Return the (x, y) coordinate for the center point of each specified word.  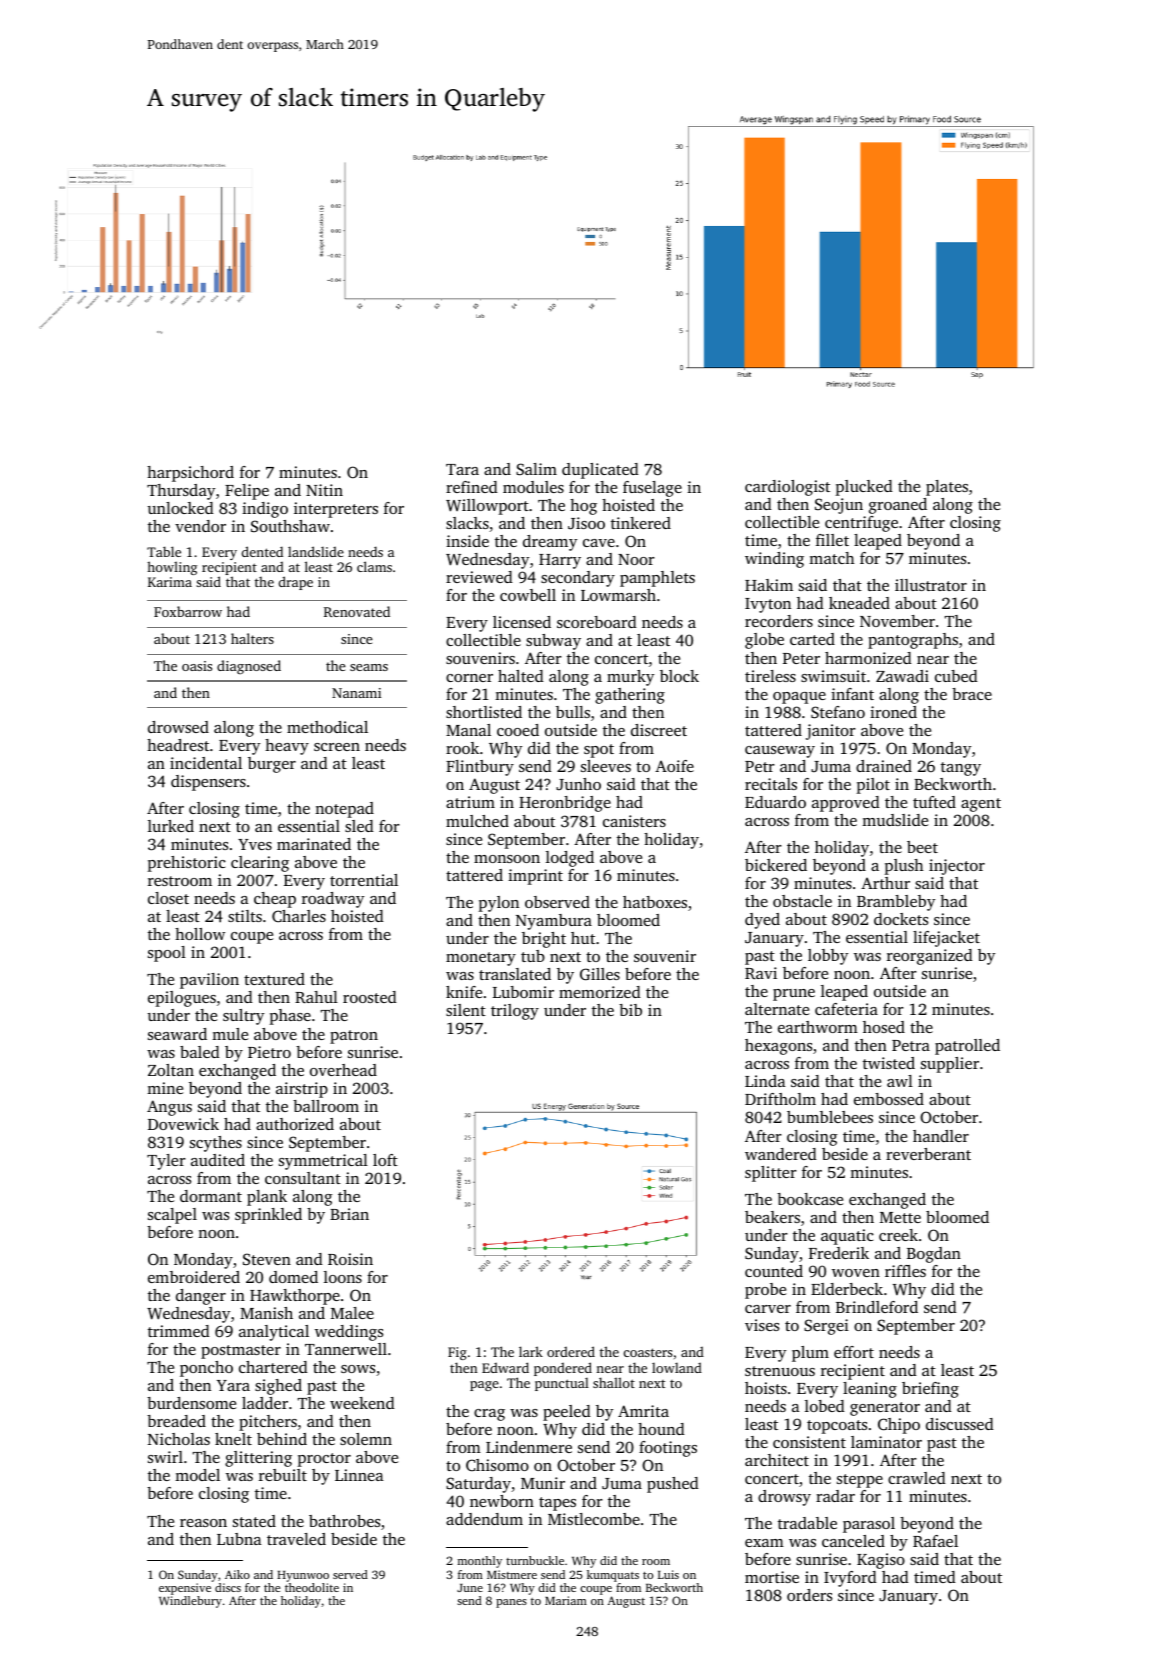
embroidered (194, 1277)
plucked (864, 488)
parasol (869, 1525)
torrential (364, 880)
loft (385, 1160)
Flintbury (480, 768)
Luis (668, 1574)
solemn (366, 1439)
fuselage (652, 489)
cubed (956, 676)
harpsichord (190, 474)
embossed (889, 1099)
